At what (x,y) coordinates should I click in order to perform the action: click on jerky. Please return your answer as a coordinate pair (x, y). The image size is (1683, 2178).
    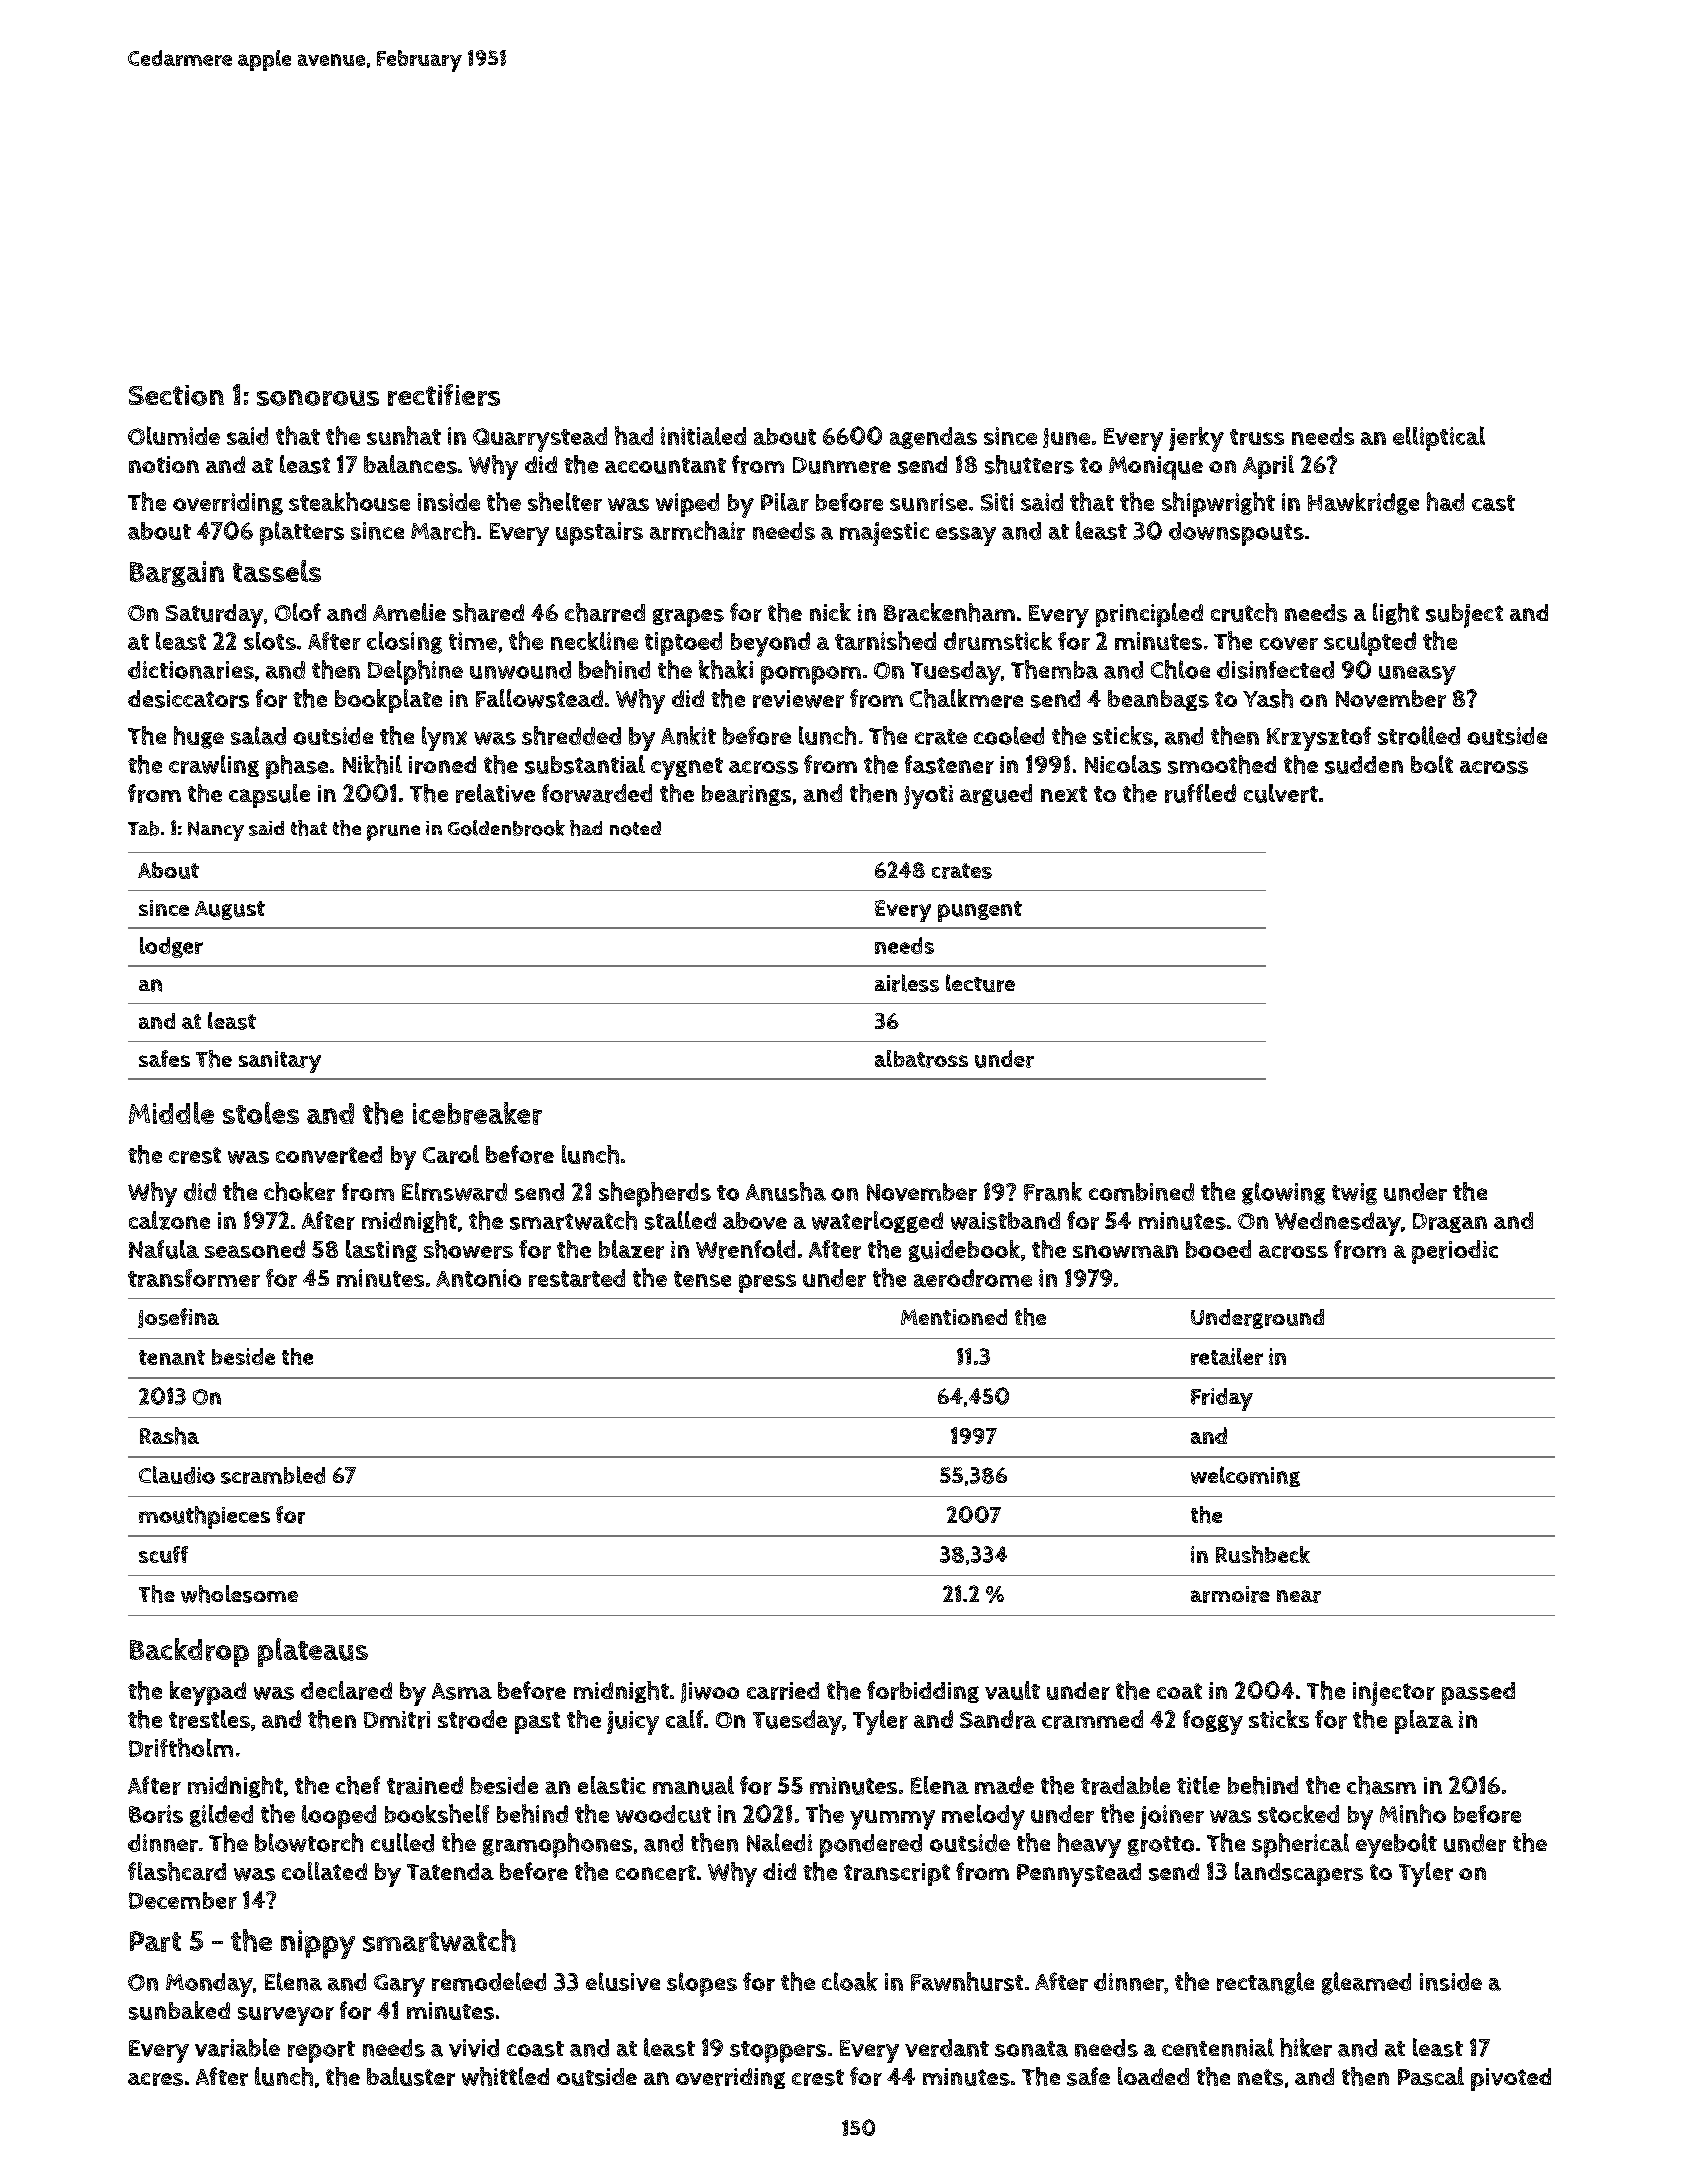
    Looking at the image, I should click on (1196, 439).
